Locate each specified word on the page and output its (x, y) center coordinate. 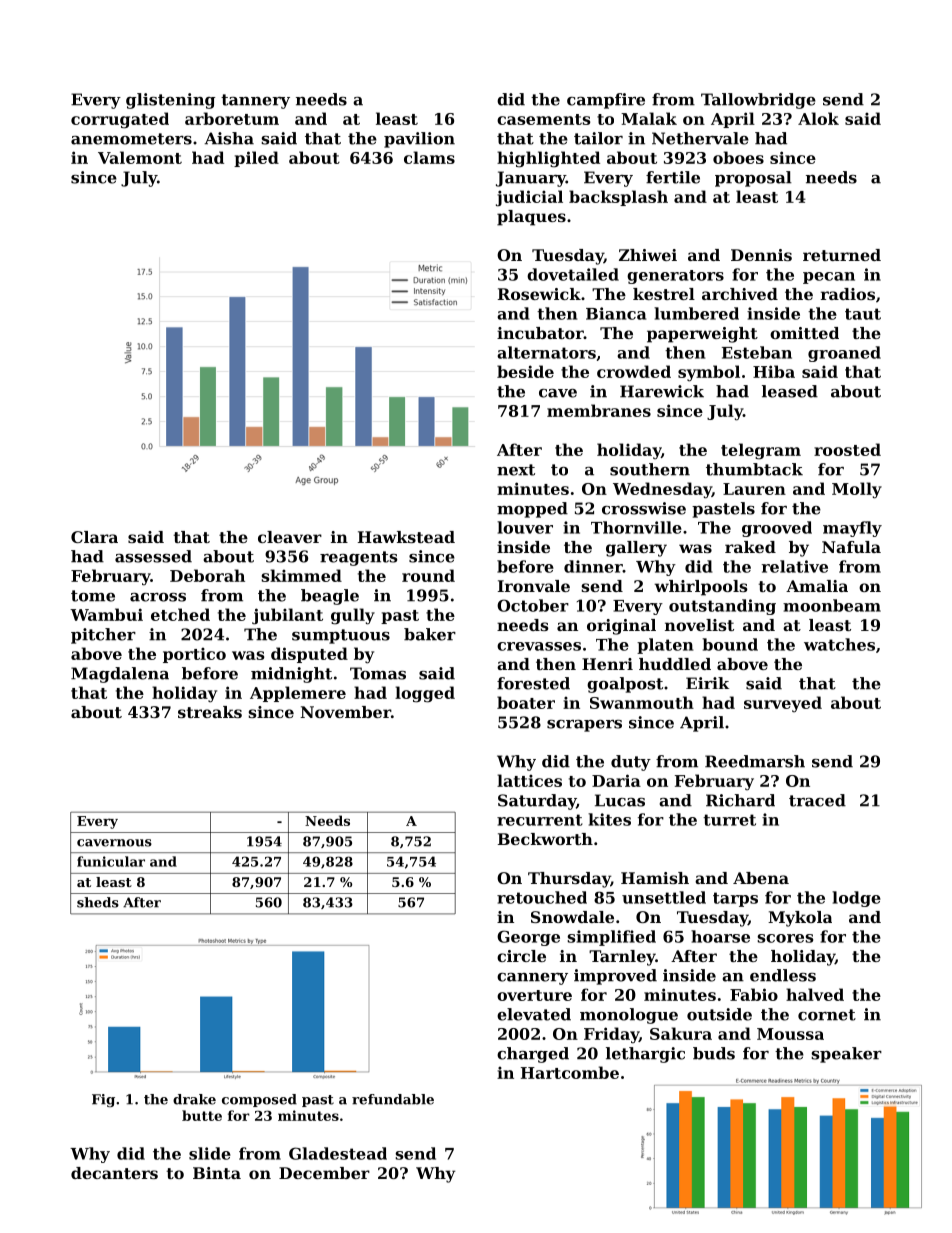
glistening (170, 101)
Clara (94, 537)
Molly (857, 490)
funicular (111, 861)
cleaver (290, 537)
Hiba (774, 371)
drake (194, 1099)
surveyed (783, 704)
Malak (649, 118)
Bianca (616, 313)
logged (425, 694)
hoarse (720, 936)
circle (521, 956)
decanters (114, 1173)
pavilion (419, 140)
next (516, 470)
